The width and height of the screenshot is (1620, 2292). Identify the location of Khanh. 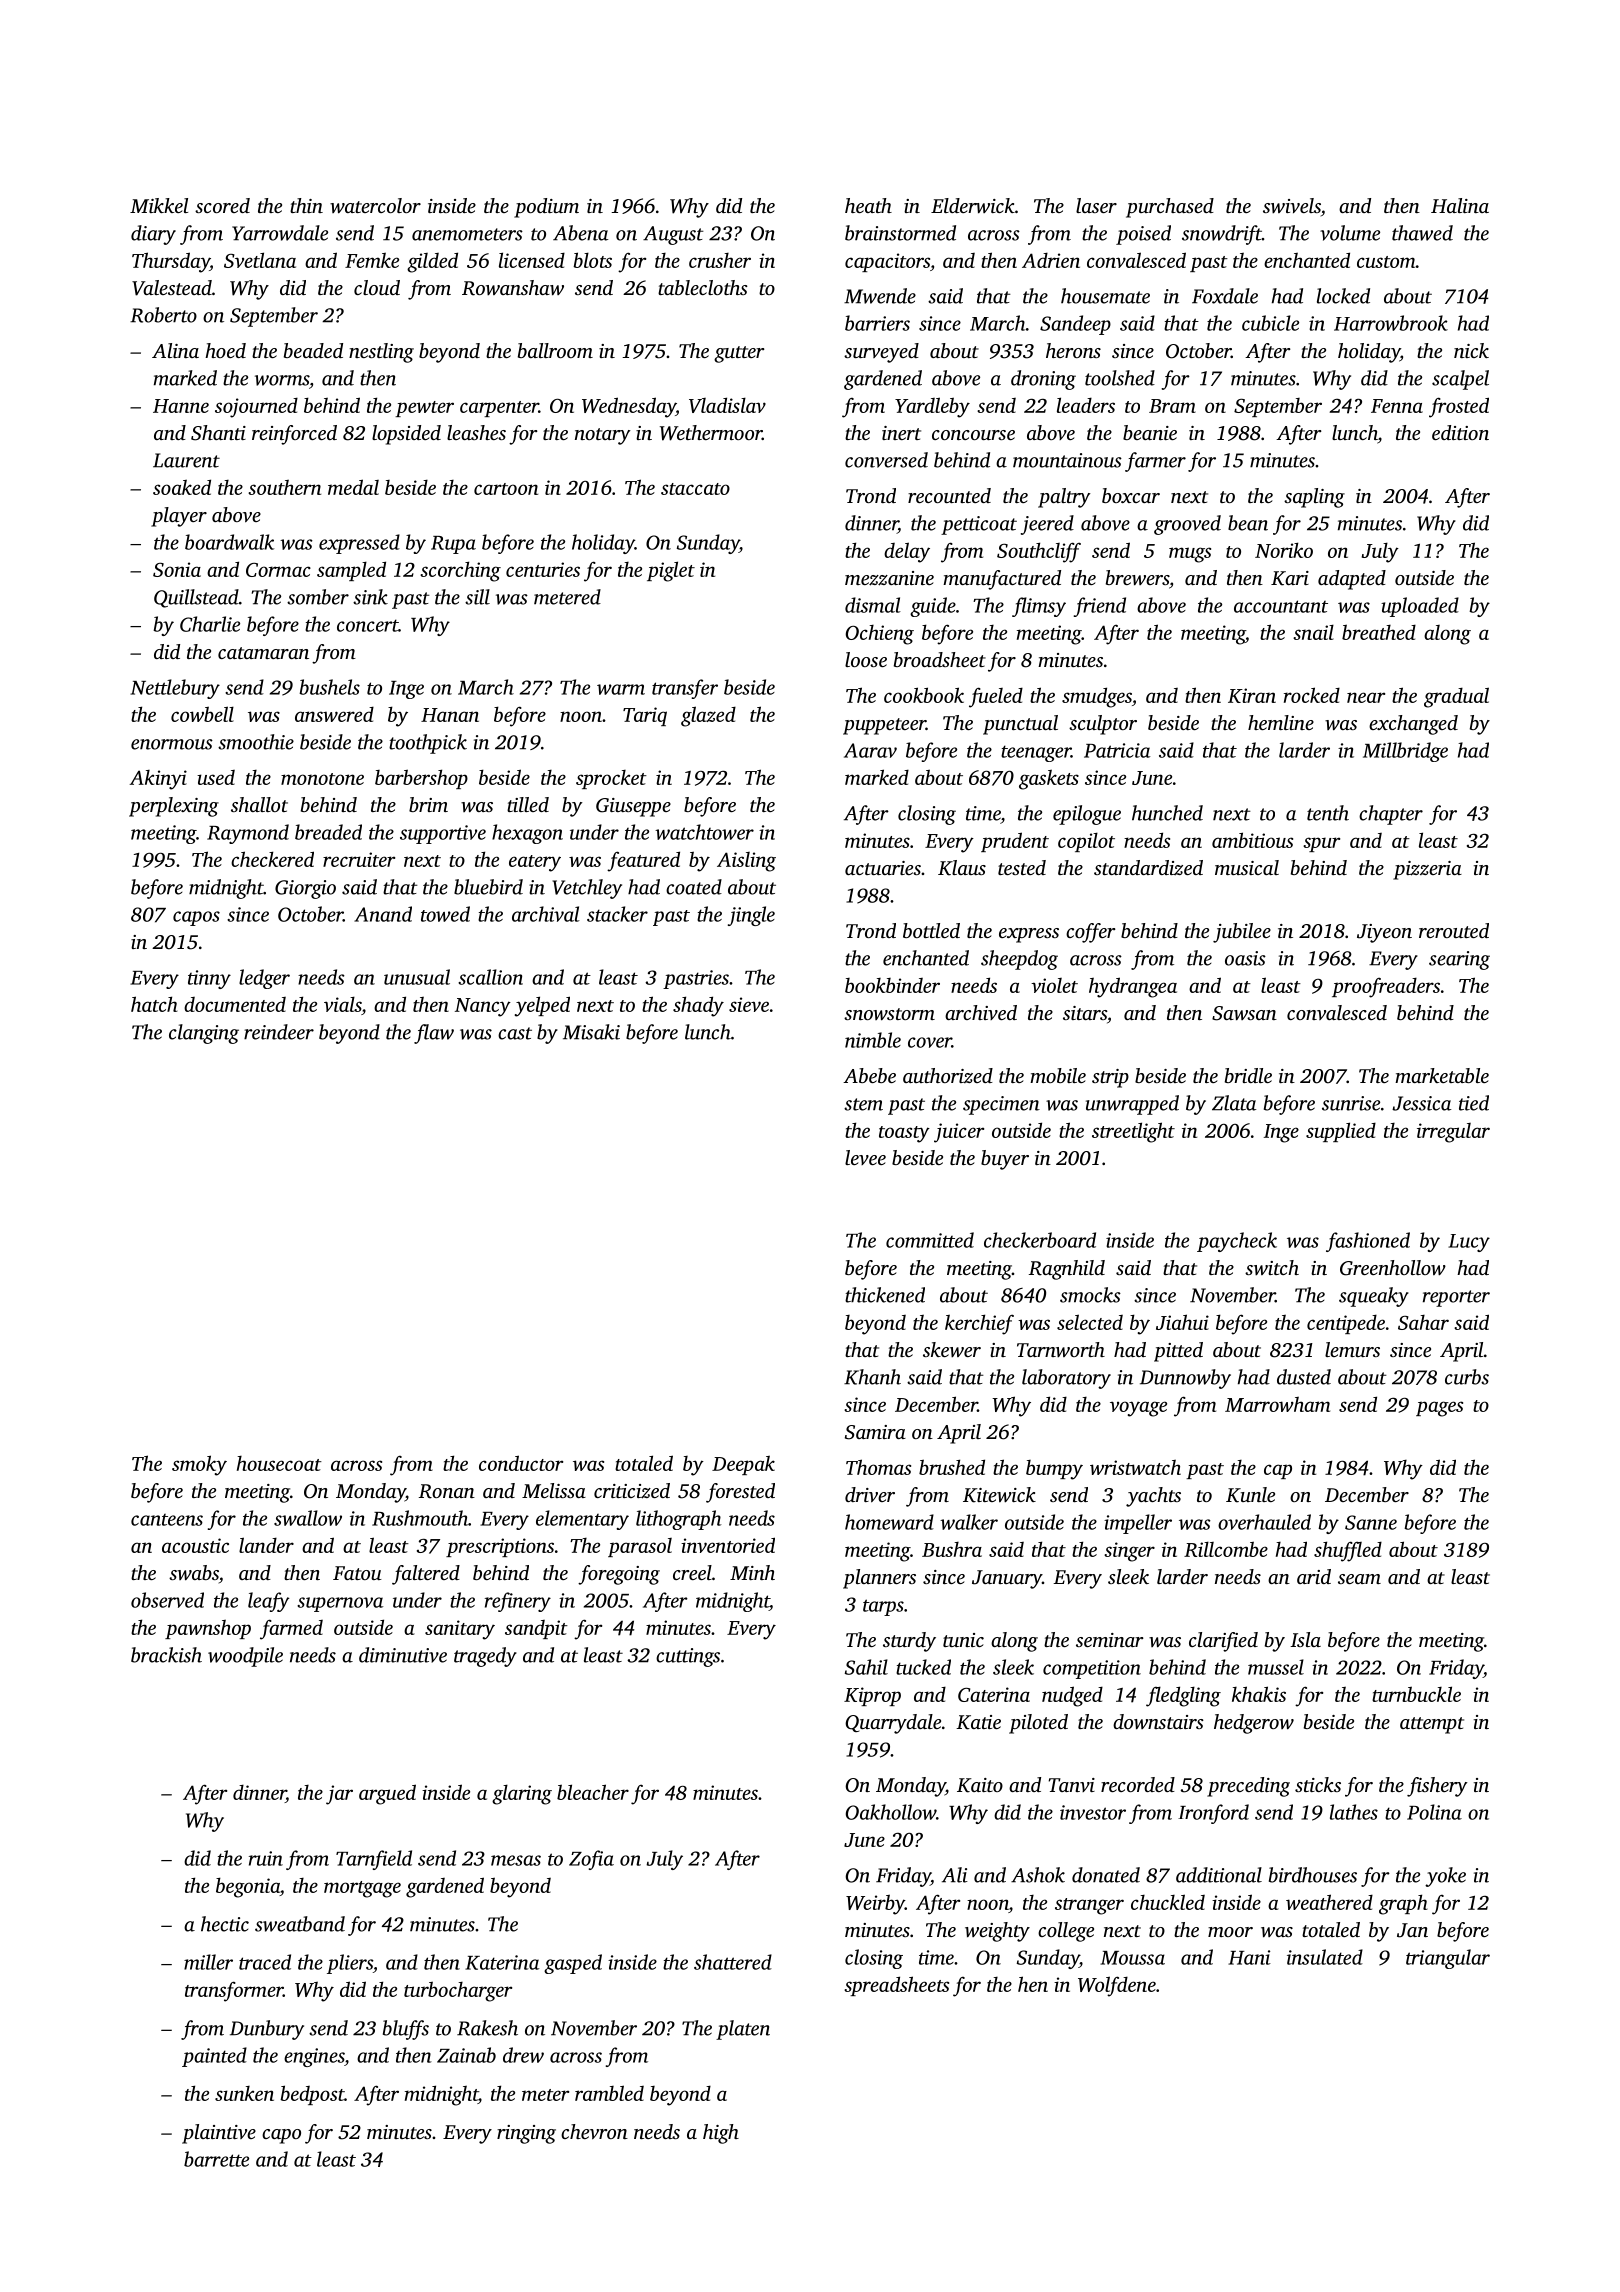
(872, 1377).
